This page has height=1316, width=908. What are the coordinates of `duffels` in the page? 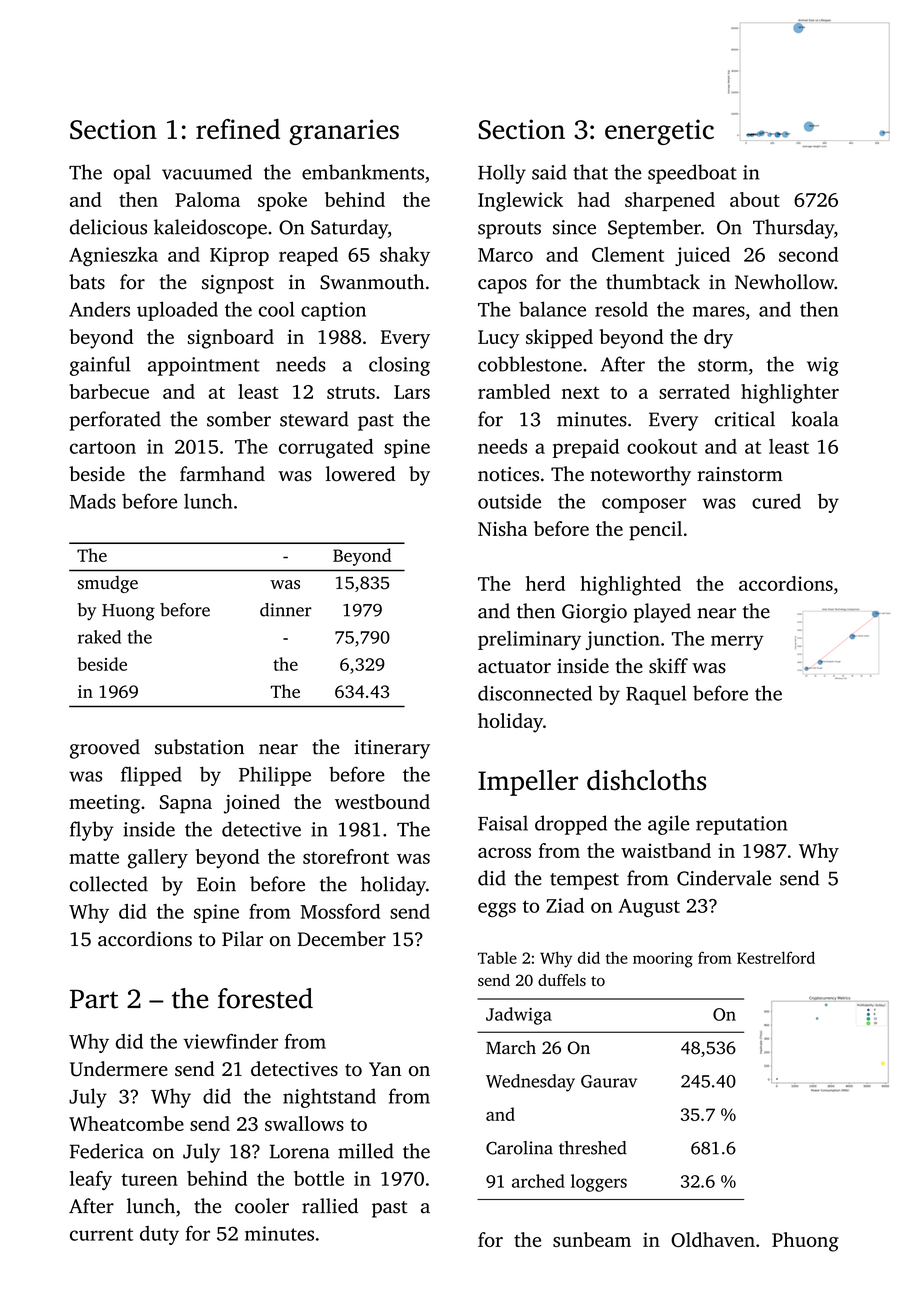 It's located at (562, 980).
